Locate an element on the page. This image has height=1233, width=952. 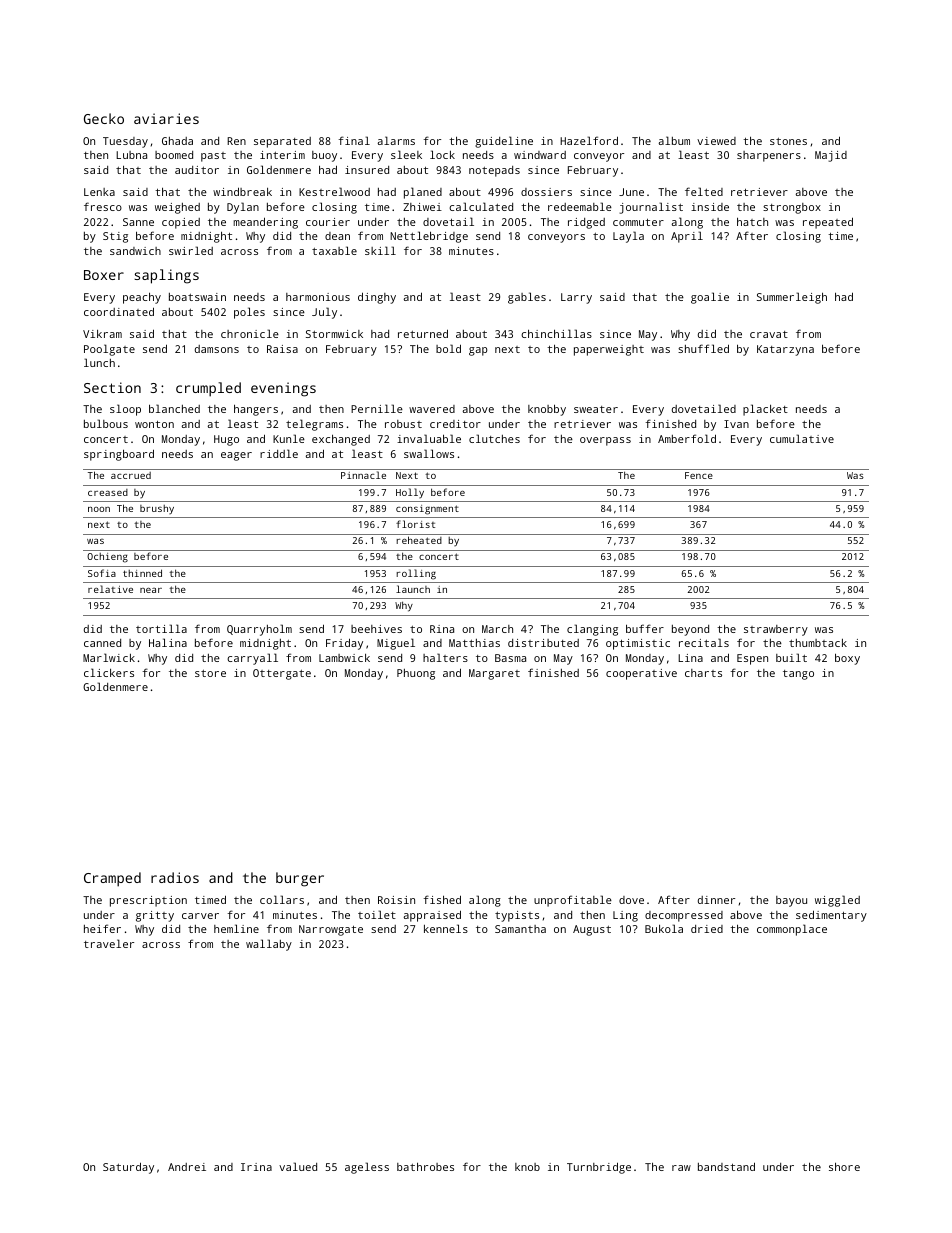
hemline is located at coordinates (236, 928).
